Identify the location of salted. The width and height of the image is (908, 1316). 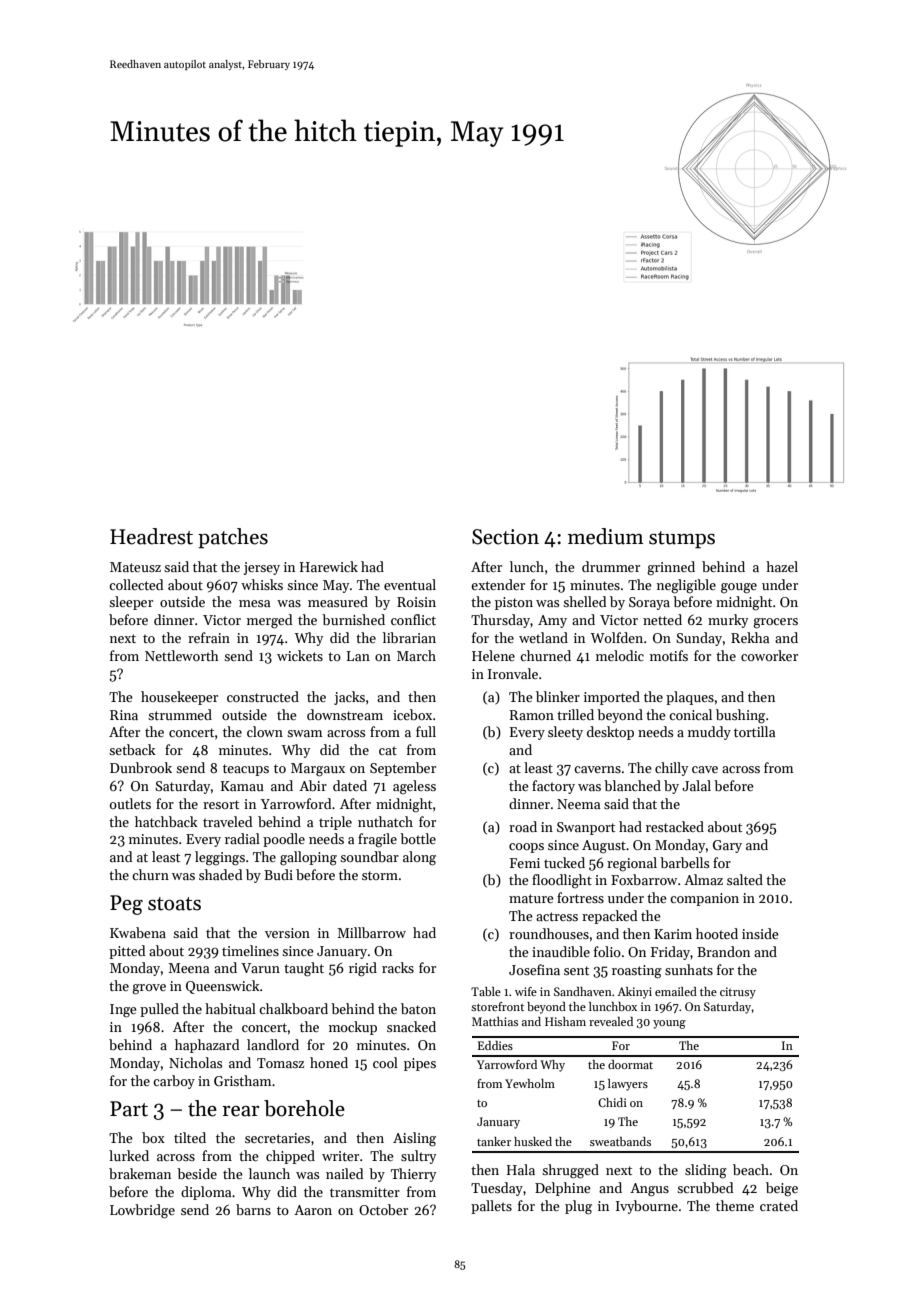
(745, 879).
